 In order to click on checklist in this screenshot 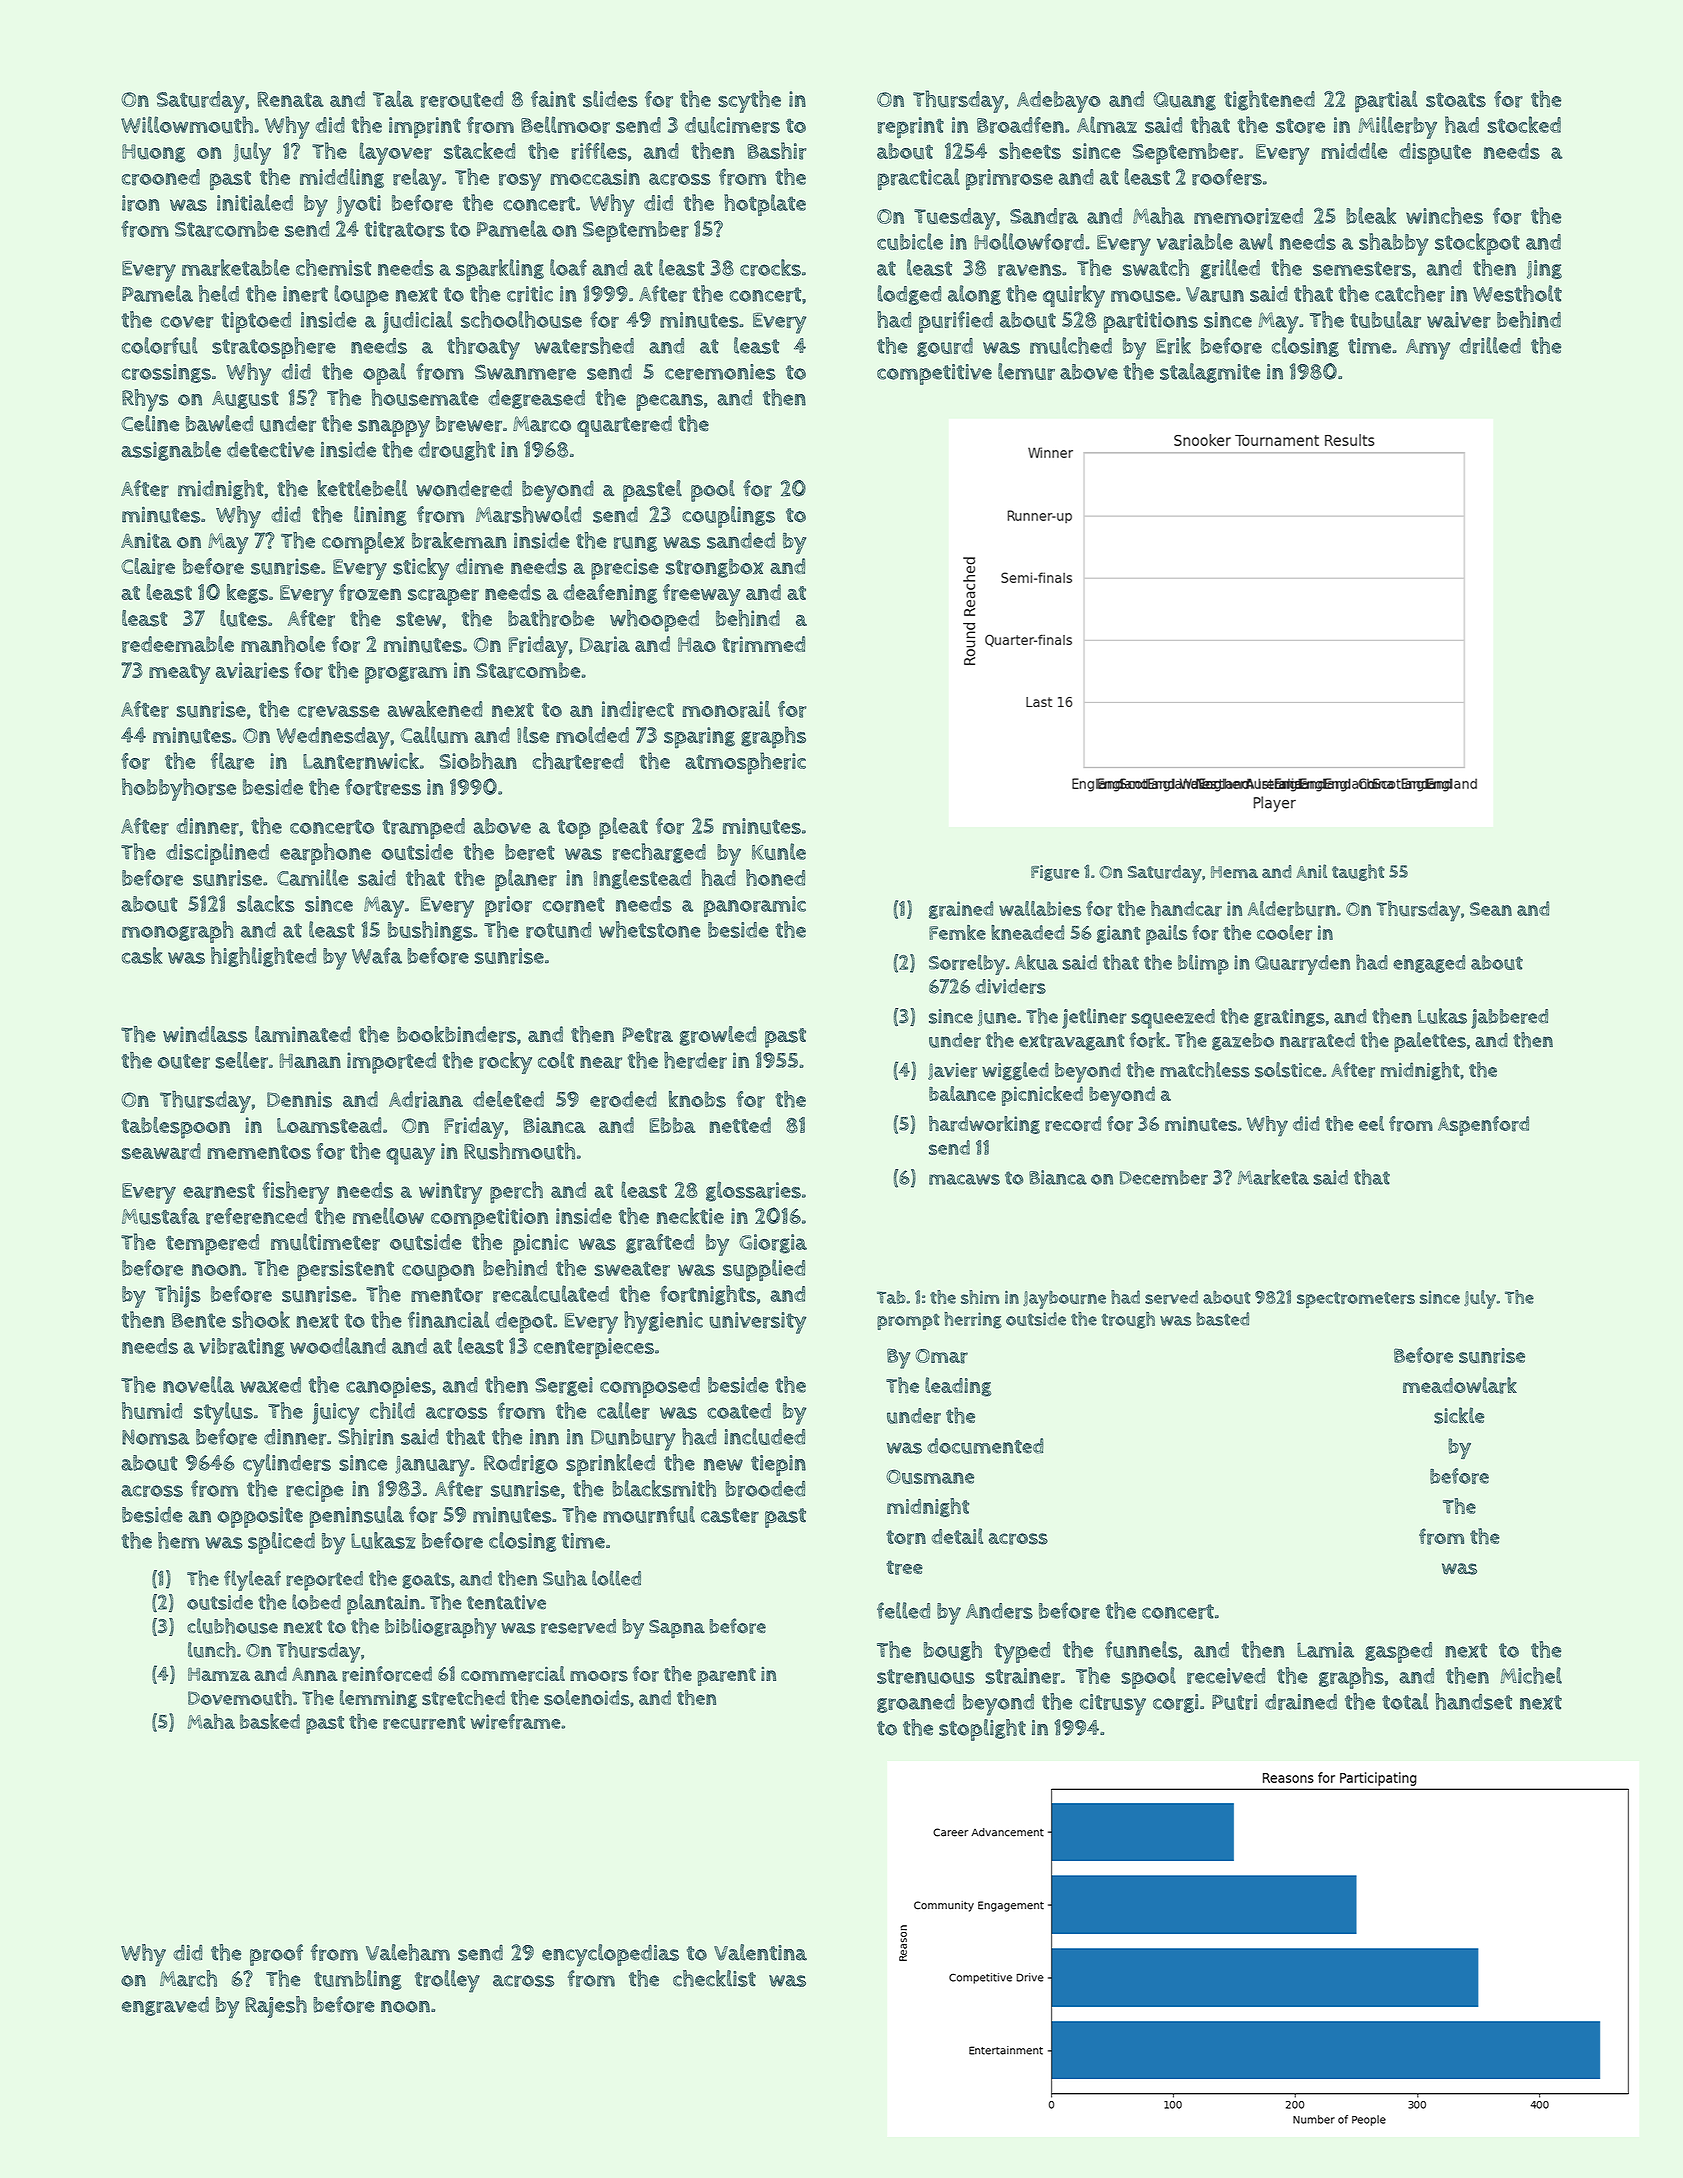, I will do `click(714, 1978)`.
